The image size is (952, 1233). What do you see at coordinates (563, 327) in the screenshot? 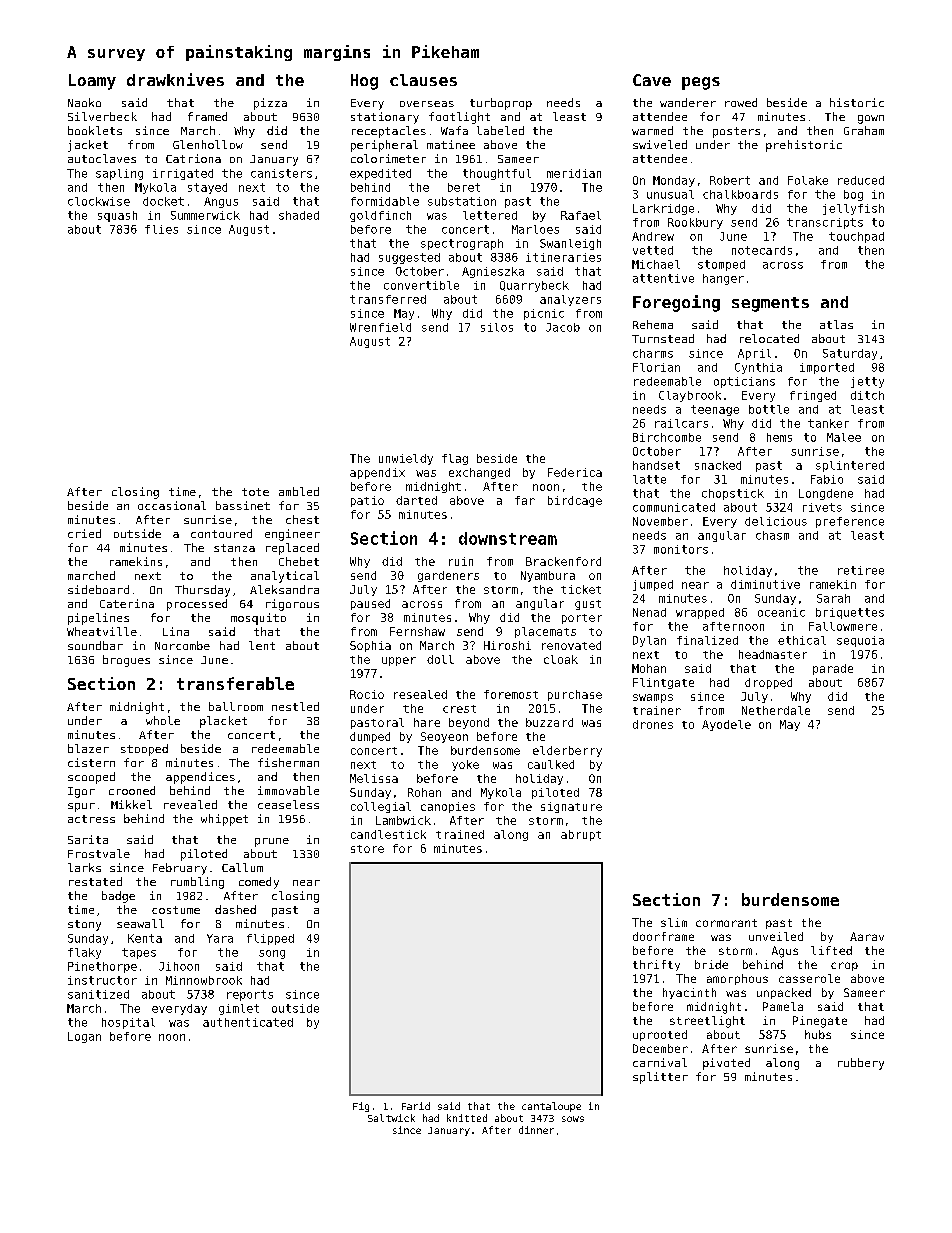
I see `Jacob` at bounding box center [563, 327].
